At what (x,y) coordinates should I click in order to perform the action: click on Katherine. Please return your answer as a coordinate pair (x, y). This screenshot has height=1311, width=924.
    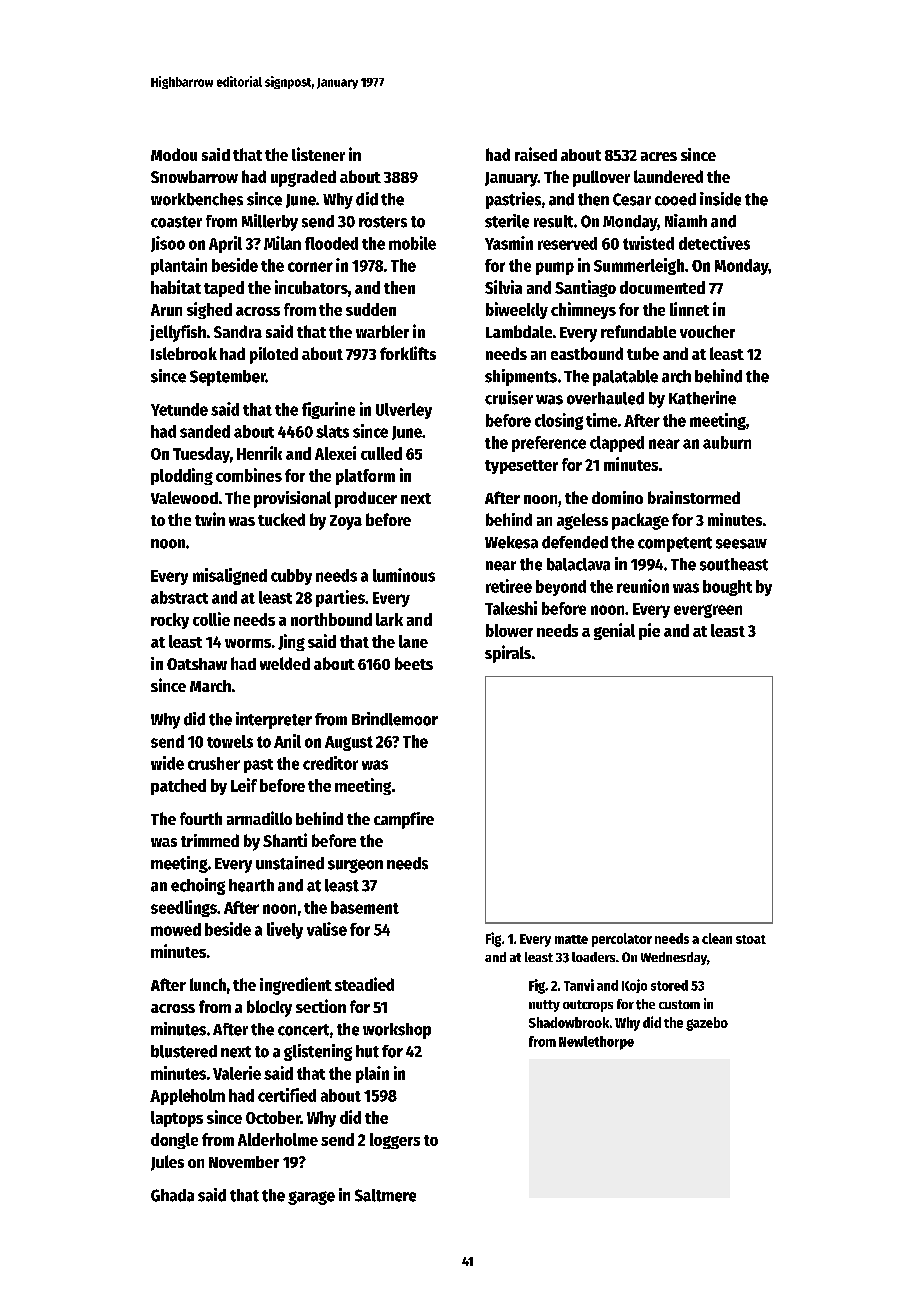
    Looking at the image, I should click on (702, 398).
